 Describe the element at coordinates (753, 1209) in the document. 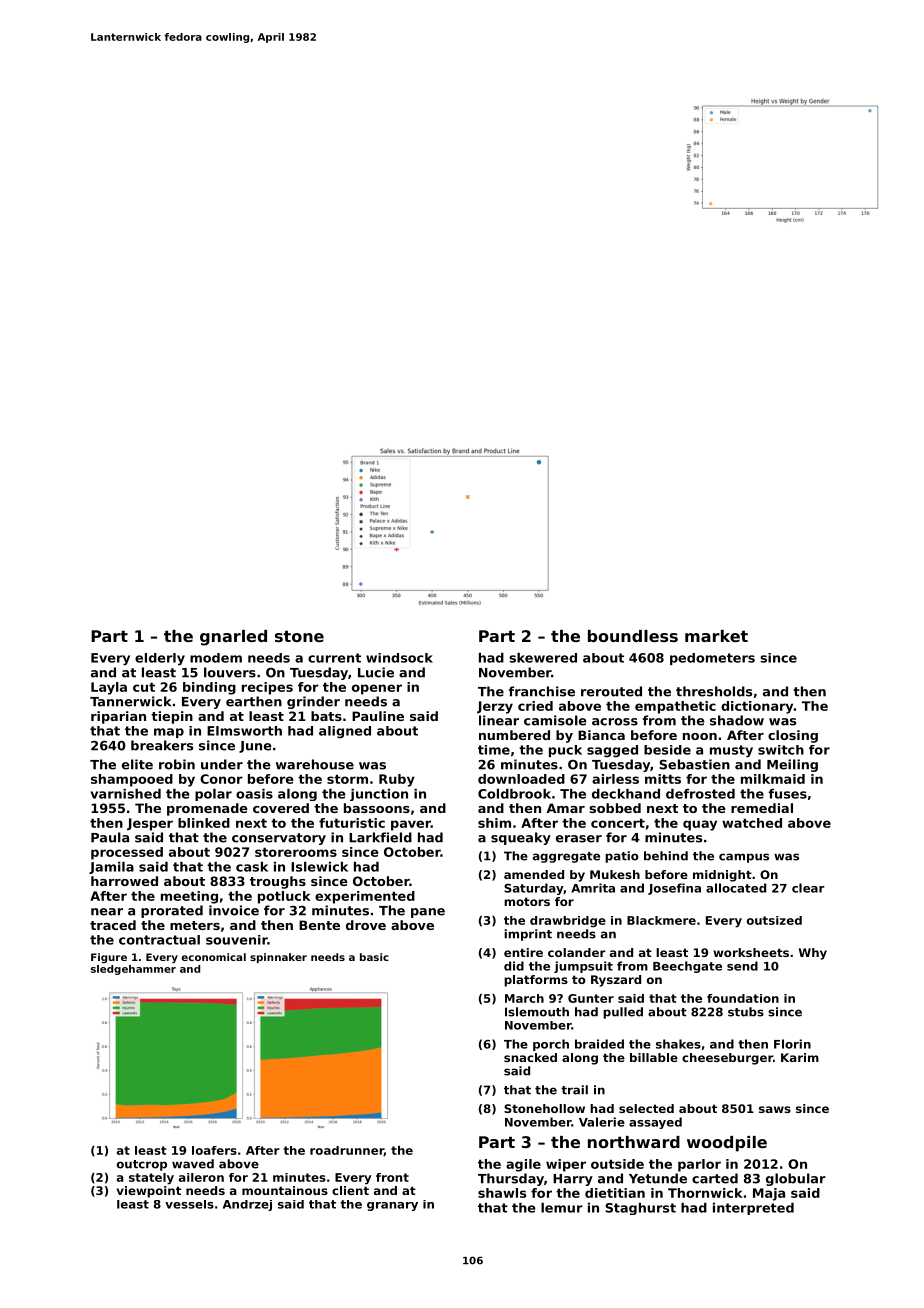

I see `interpreted` at that location.
